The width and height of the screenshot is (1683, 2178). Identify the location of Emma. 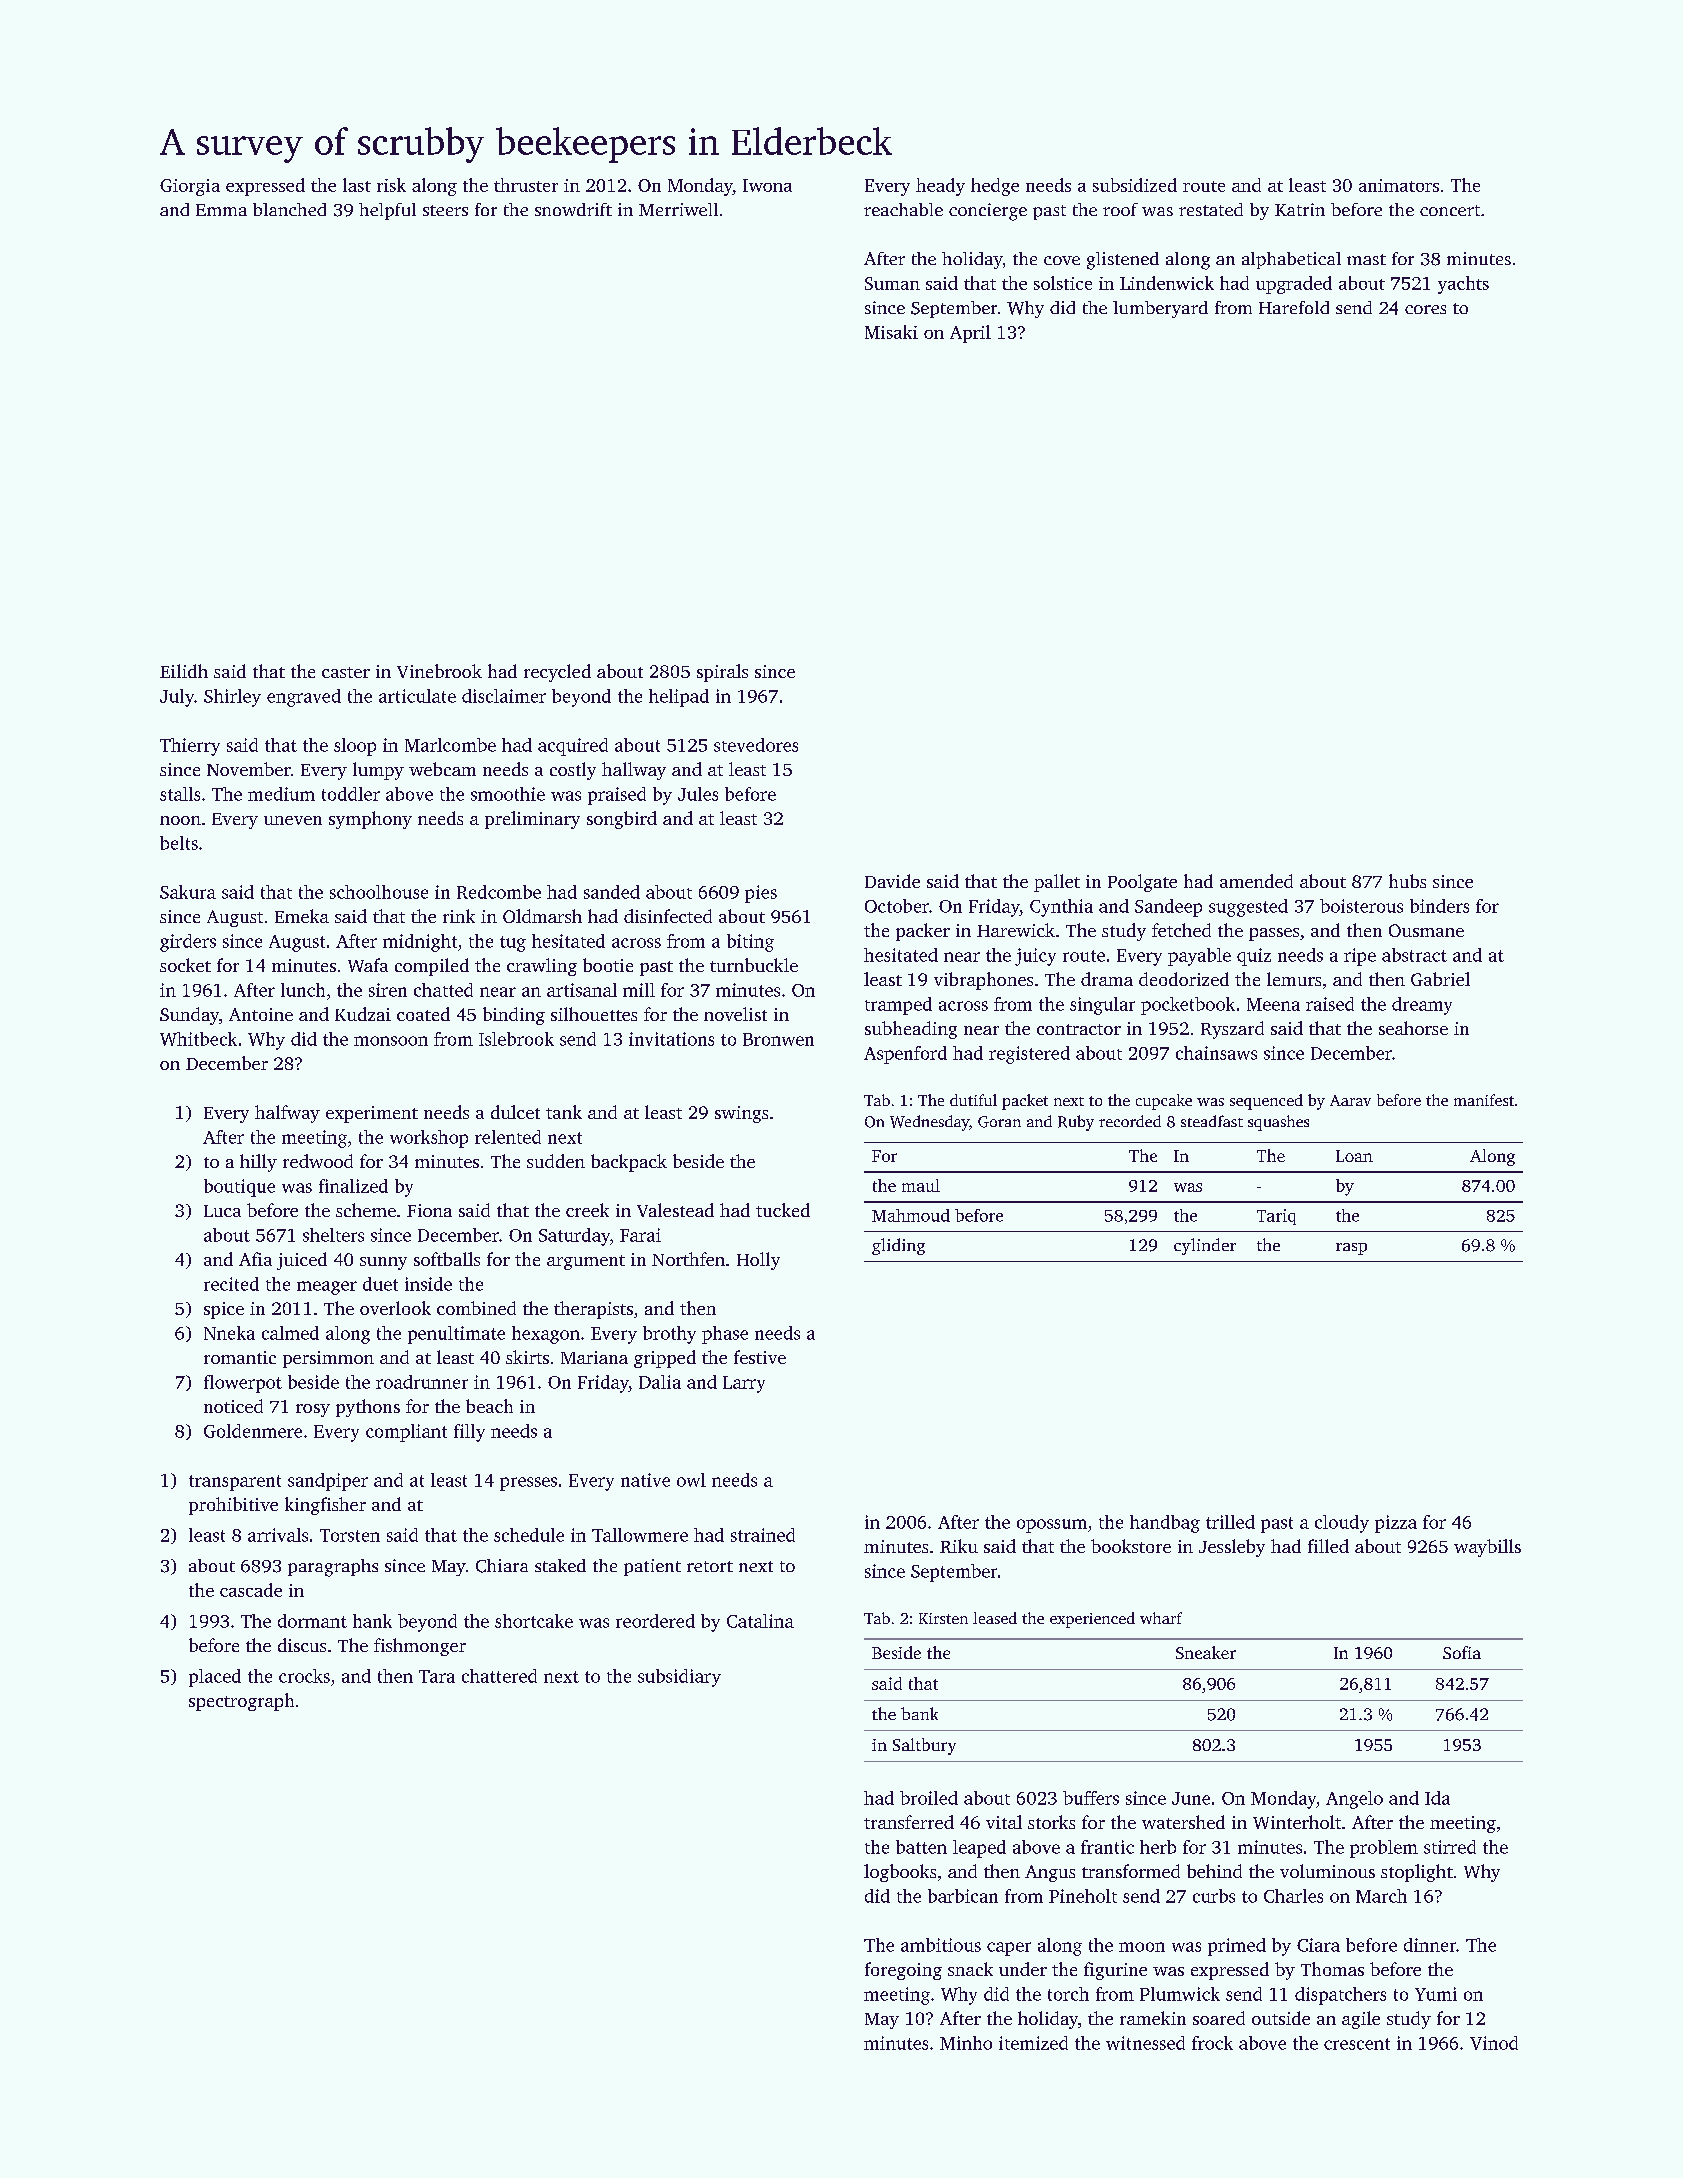
(221, 210).
